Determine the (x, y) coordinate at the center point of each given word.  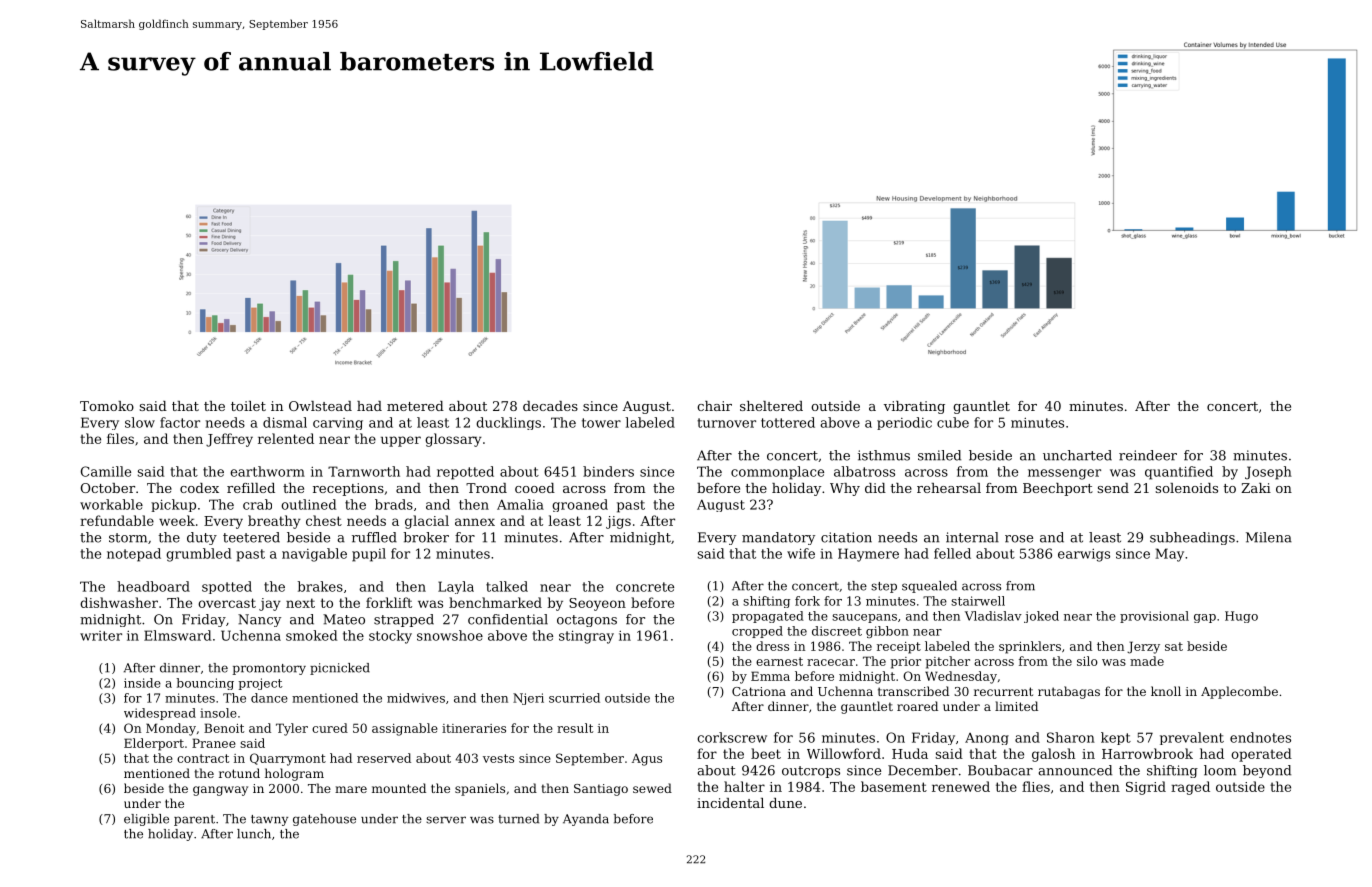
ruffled (374, 537)
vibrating (914, 407)
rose (1019, 539)
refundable (117, 520)
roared (917, 706)
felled (952, 553)
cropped (757, 632)
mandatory (778, 538)
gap (1205, 618)
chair (714, 406)
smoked (311, 635)
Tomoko (107, 406)
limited (1016, 706)
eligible (146, 820)
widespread (160, 714)
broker (426, 537)
